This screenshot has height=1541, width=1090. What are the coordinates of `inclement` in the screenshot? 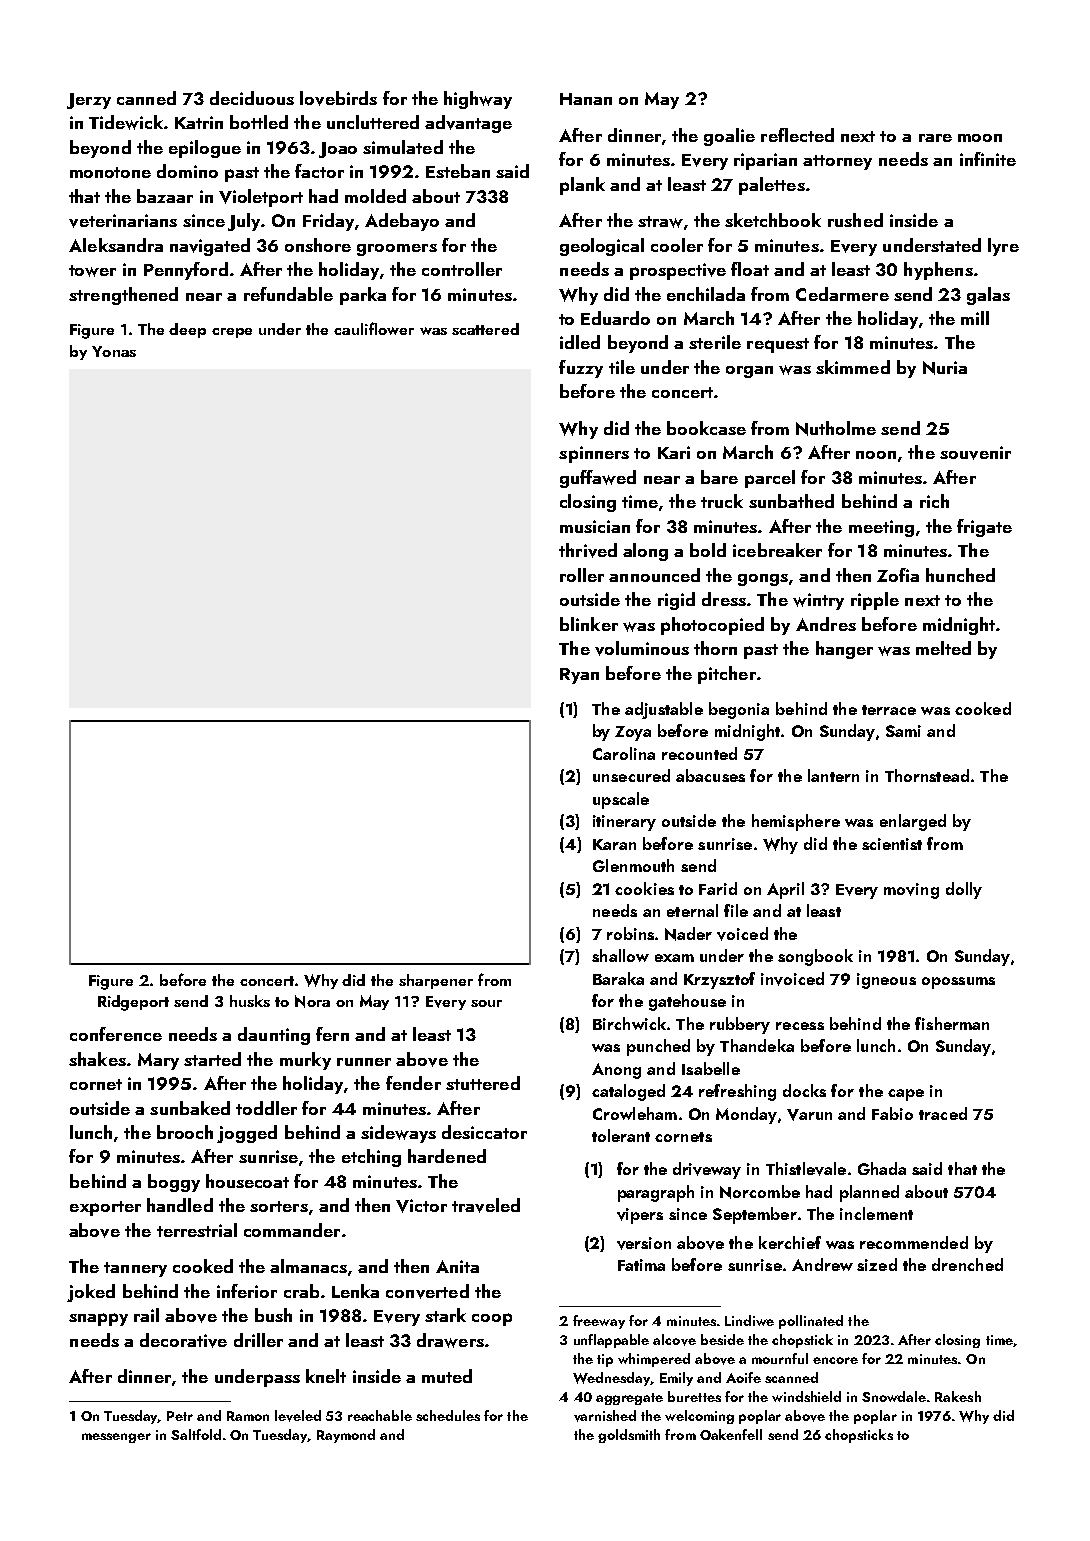 It's located at (876, 1213).
